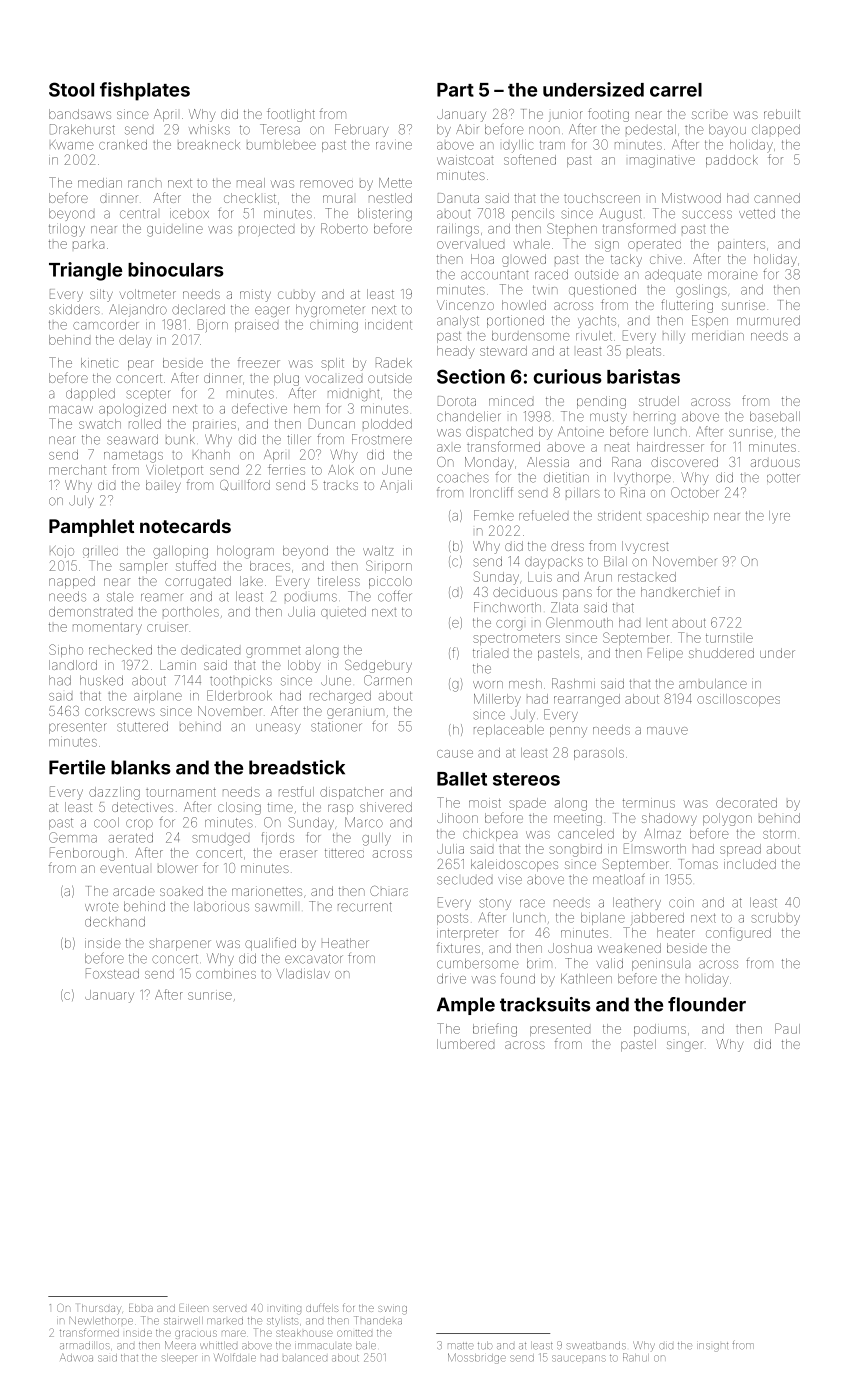 This screenshot has width=849, height=1400. Describe the element at coordinates (741, 245) in the screenshot. I see `painters` at that location.
